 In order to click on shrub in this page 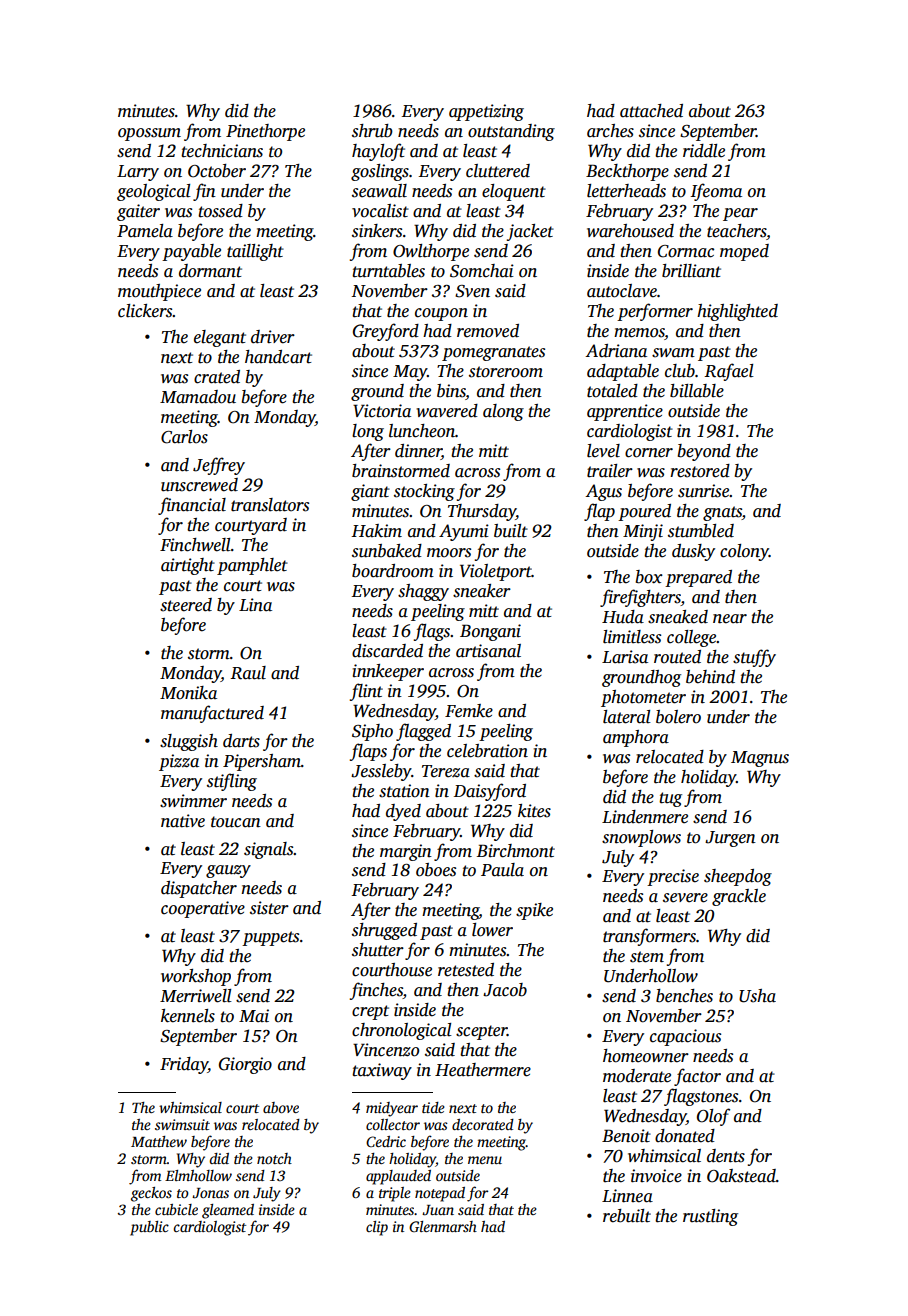, I will do `click(372, 131)`.
